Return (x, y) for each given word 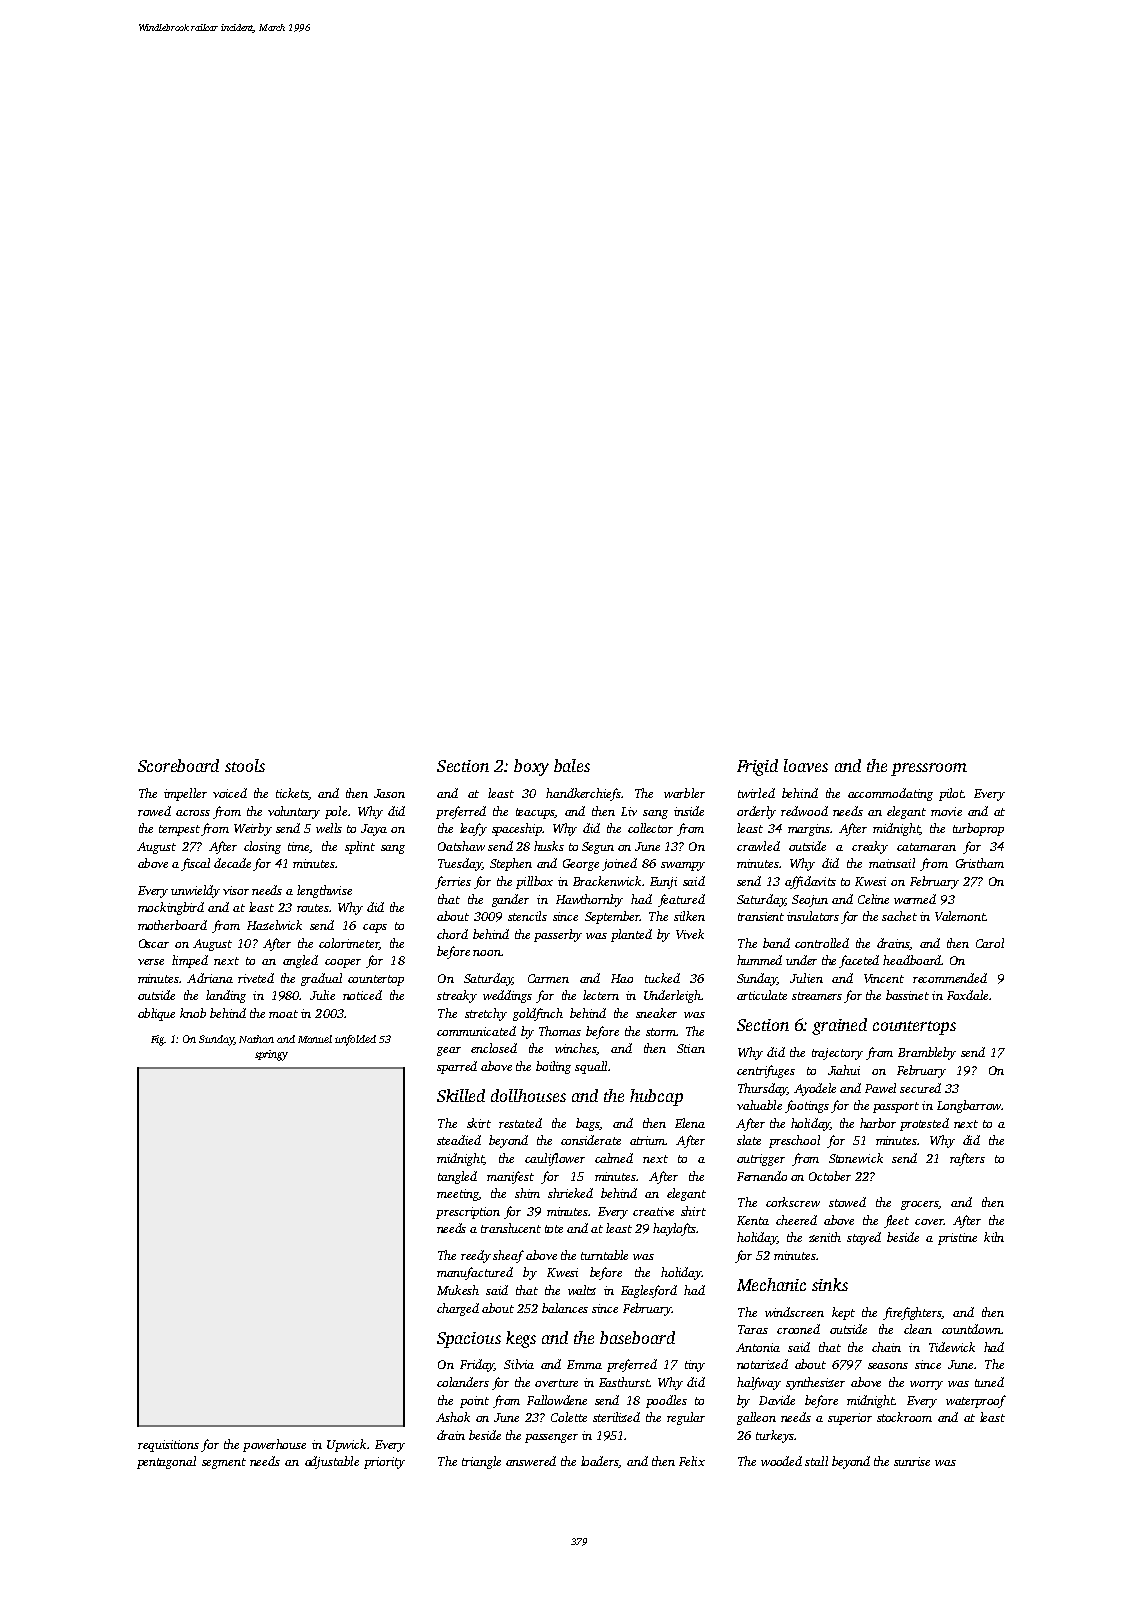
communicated (476, 1031)
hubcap (656, 1097)
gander (510, 900)
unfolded (355, 1040)
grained (839, 1026)
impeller (185, 794)
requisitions (168, 1446)
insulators (813, 916)
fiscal (195, 864)
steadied (459, 1140)
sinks (830, 1284)
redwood (804, 811)
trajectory (837, 1054)
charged (458, 1309)
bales (572, 765)
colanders (463, 1382)
